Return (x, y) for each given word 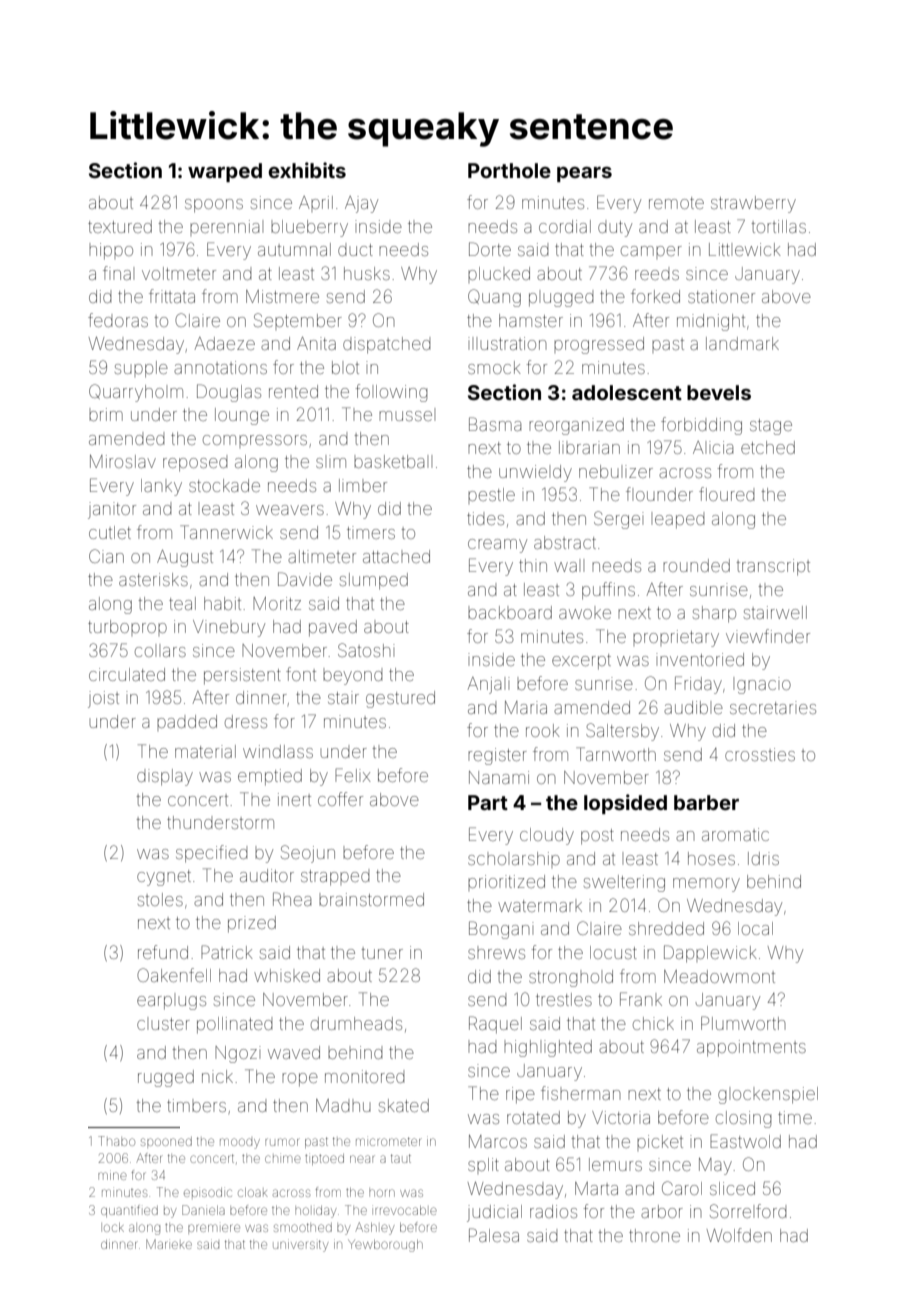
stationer (721, 296)
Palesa (494, 1235)
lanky (161, 487)
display (165, 777)
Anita (316, 343)
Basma (495, 424)
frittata (172, 296)
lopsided (625, 804)
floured (727, 494)
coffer (340, 799)
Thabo (116, 1141)
